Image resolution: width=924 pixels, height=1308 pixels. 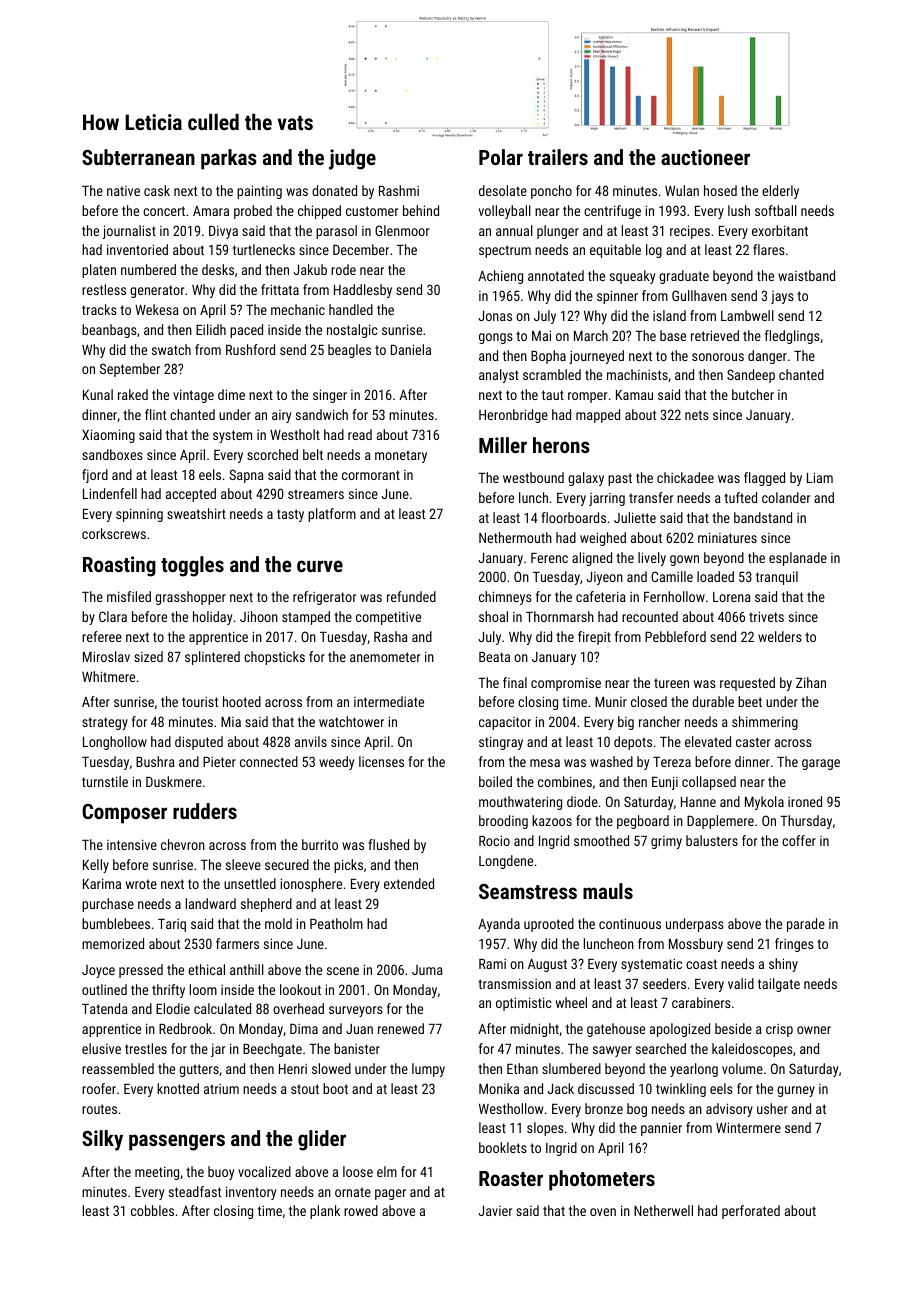 I want to click on elusive, so click(x=101, y=1048).
